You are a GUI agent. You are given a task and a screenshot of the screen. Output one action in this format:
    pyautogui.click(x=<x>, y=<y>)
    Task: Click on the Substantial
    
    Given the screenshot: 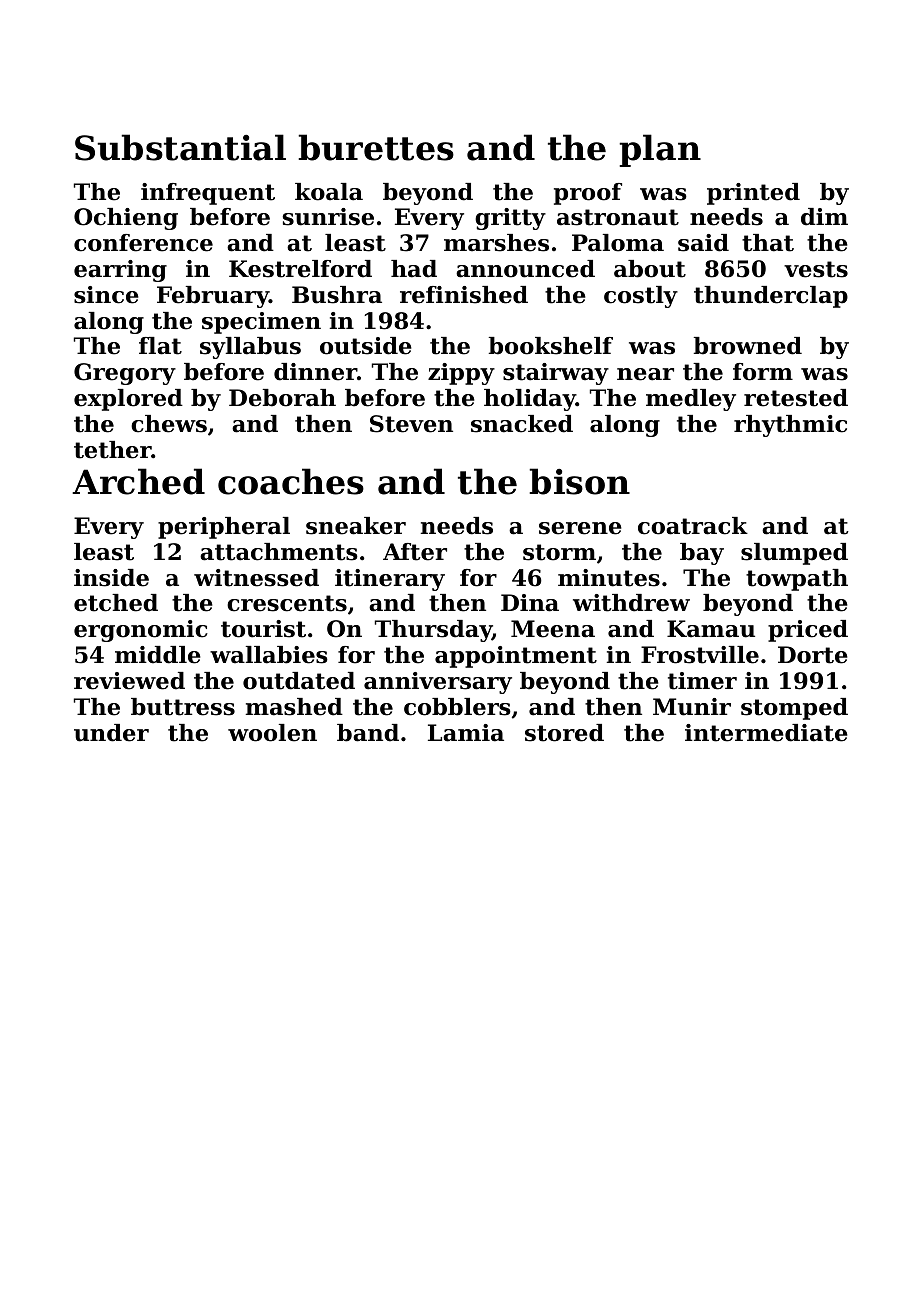 What is the action you would take?
    pyautogui.click(x=180, y=147)
